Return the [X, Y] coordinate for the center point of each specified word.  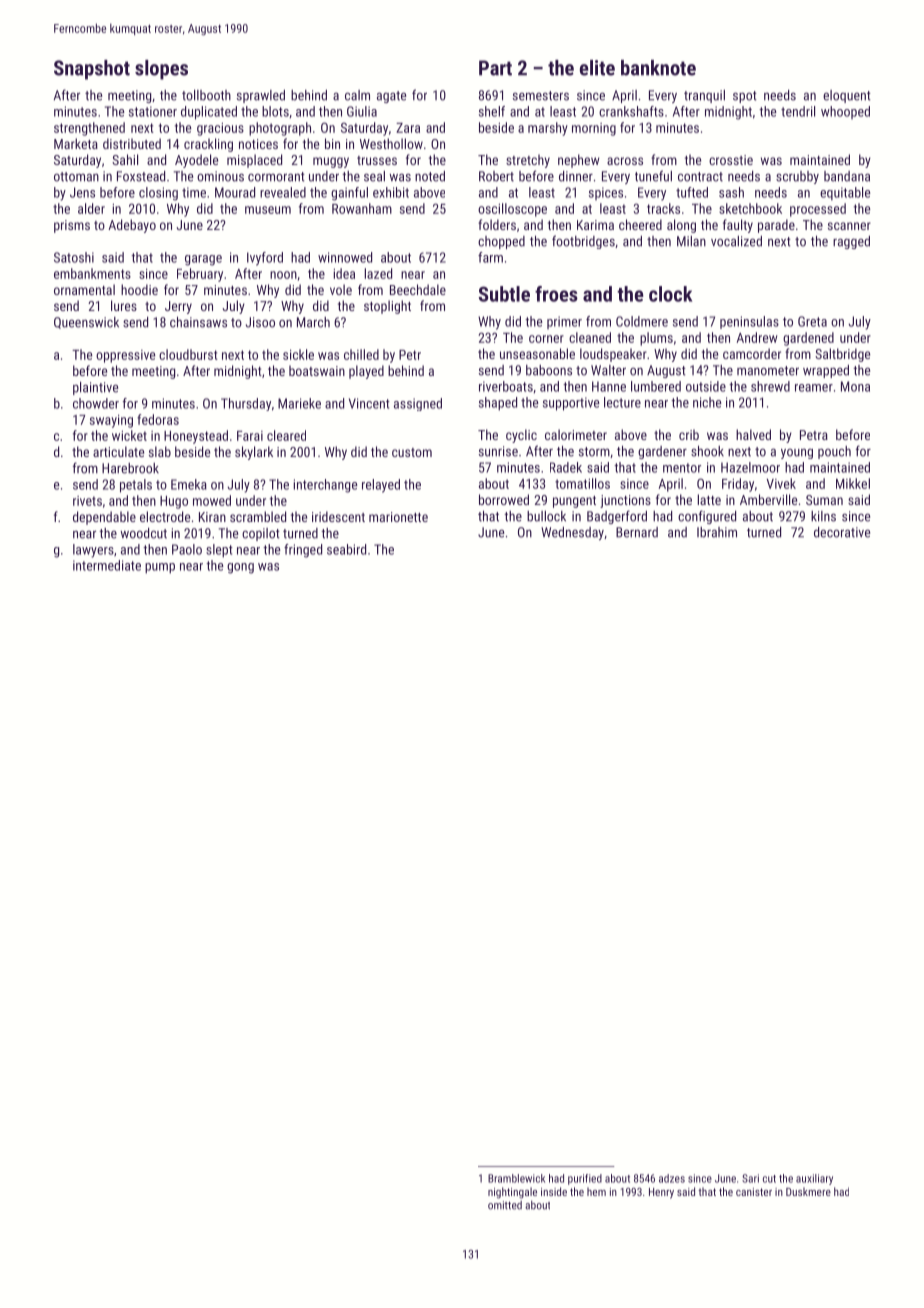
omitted [505, 1205]
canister [754, 1192]
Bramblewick [516, 1178]
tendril [798, 111]
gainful [349, 194]
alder [91, 208]
